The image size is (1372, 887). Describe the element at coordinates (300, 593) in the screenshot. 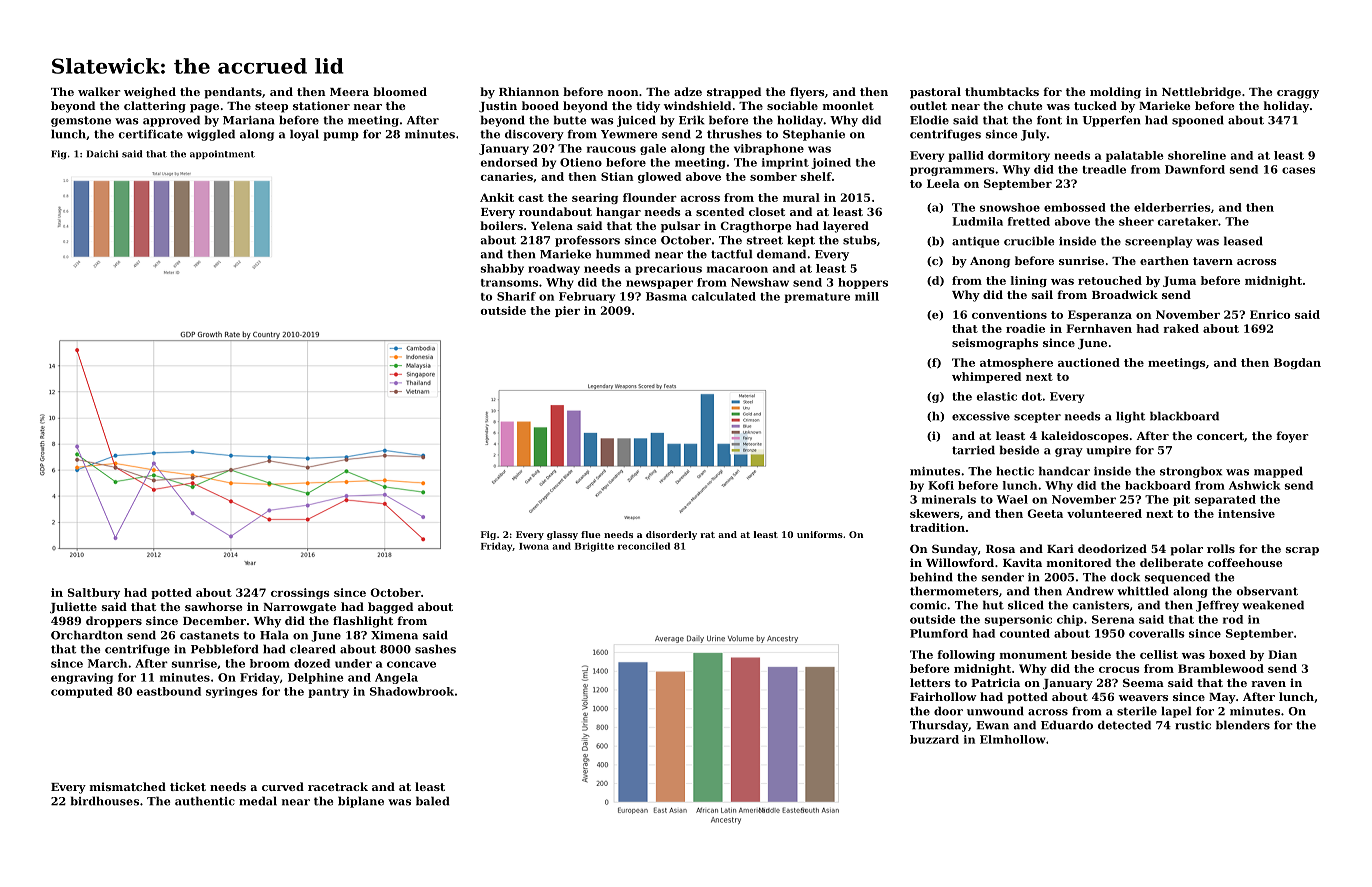

I see `crossings` at that location.
